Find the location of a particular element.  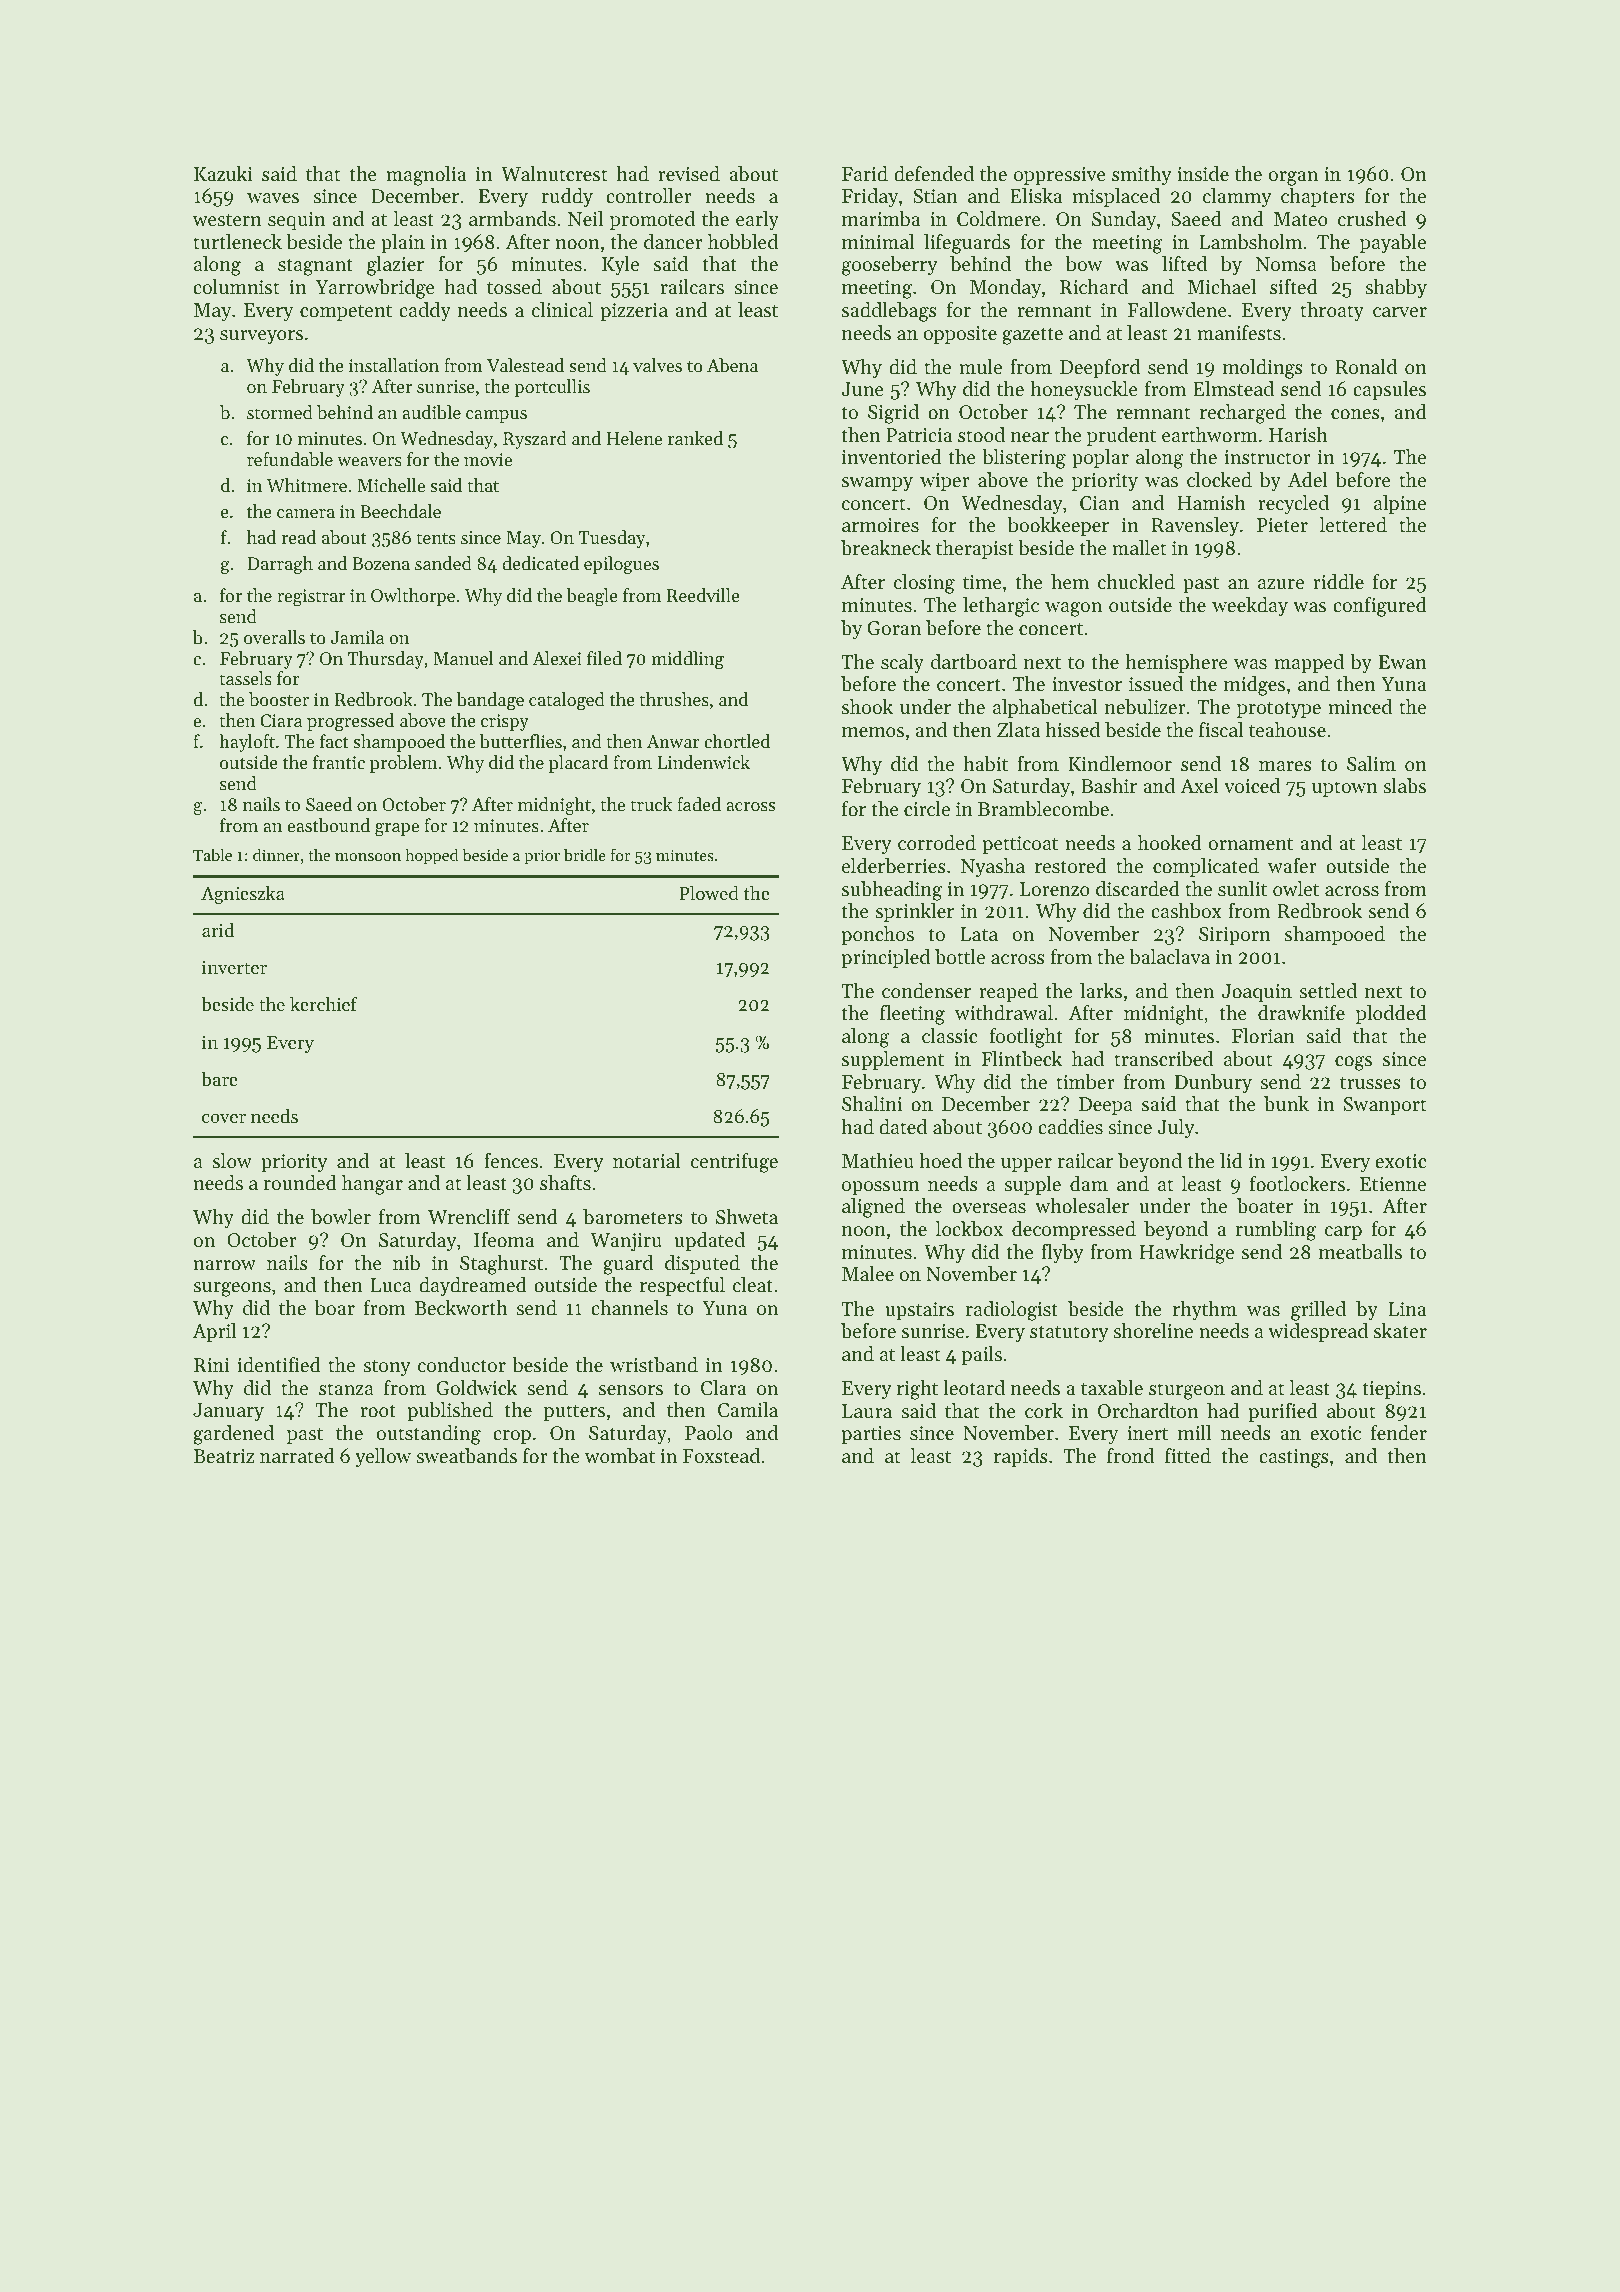

ranked is located at coordinates (695, 438).
